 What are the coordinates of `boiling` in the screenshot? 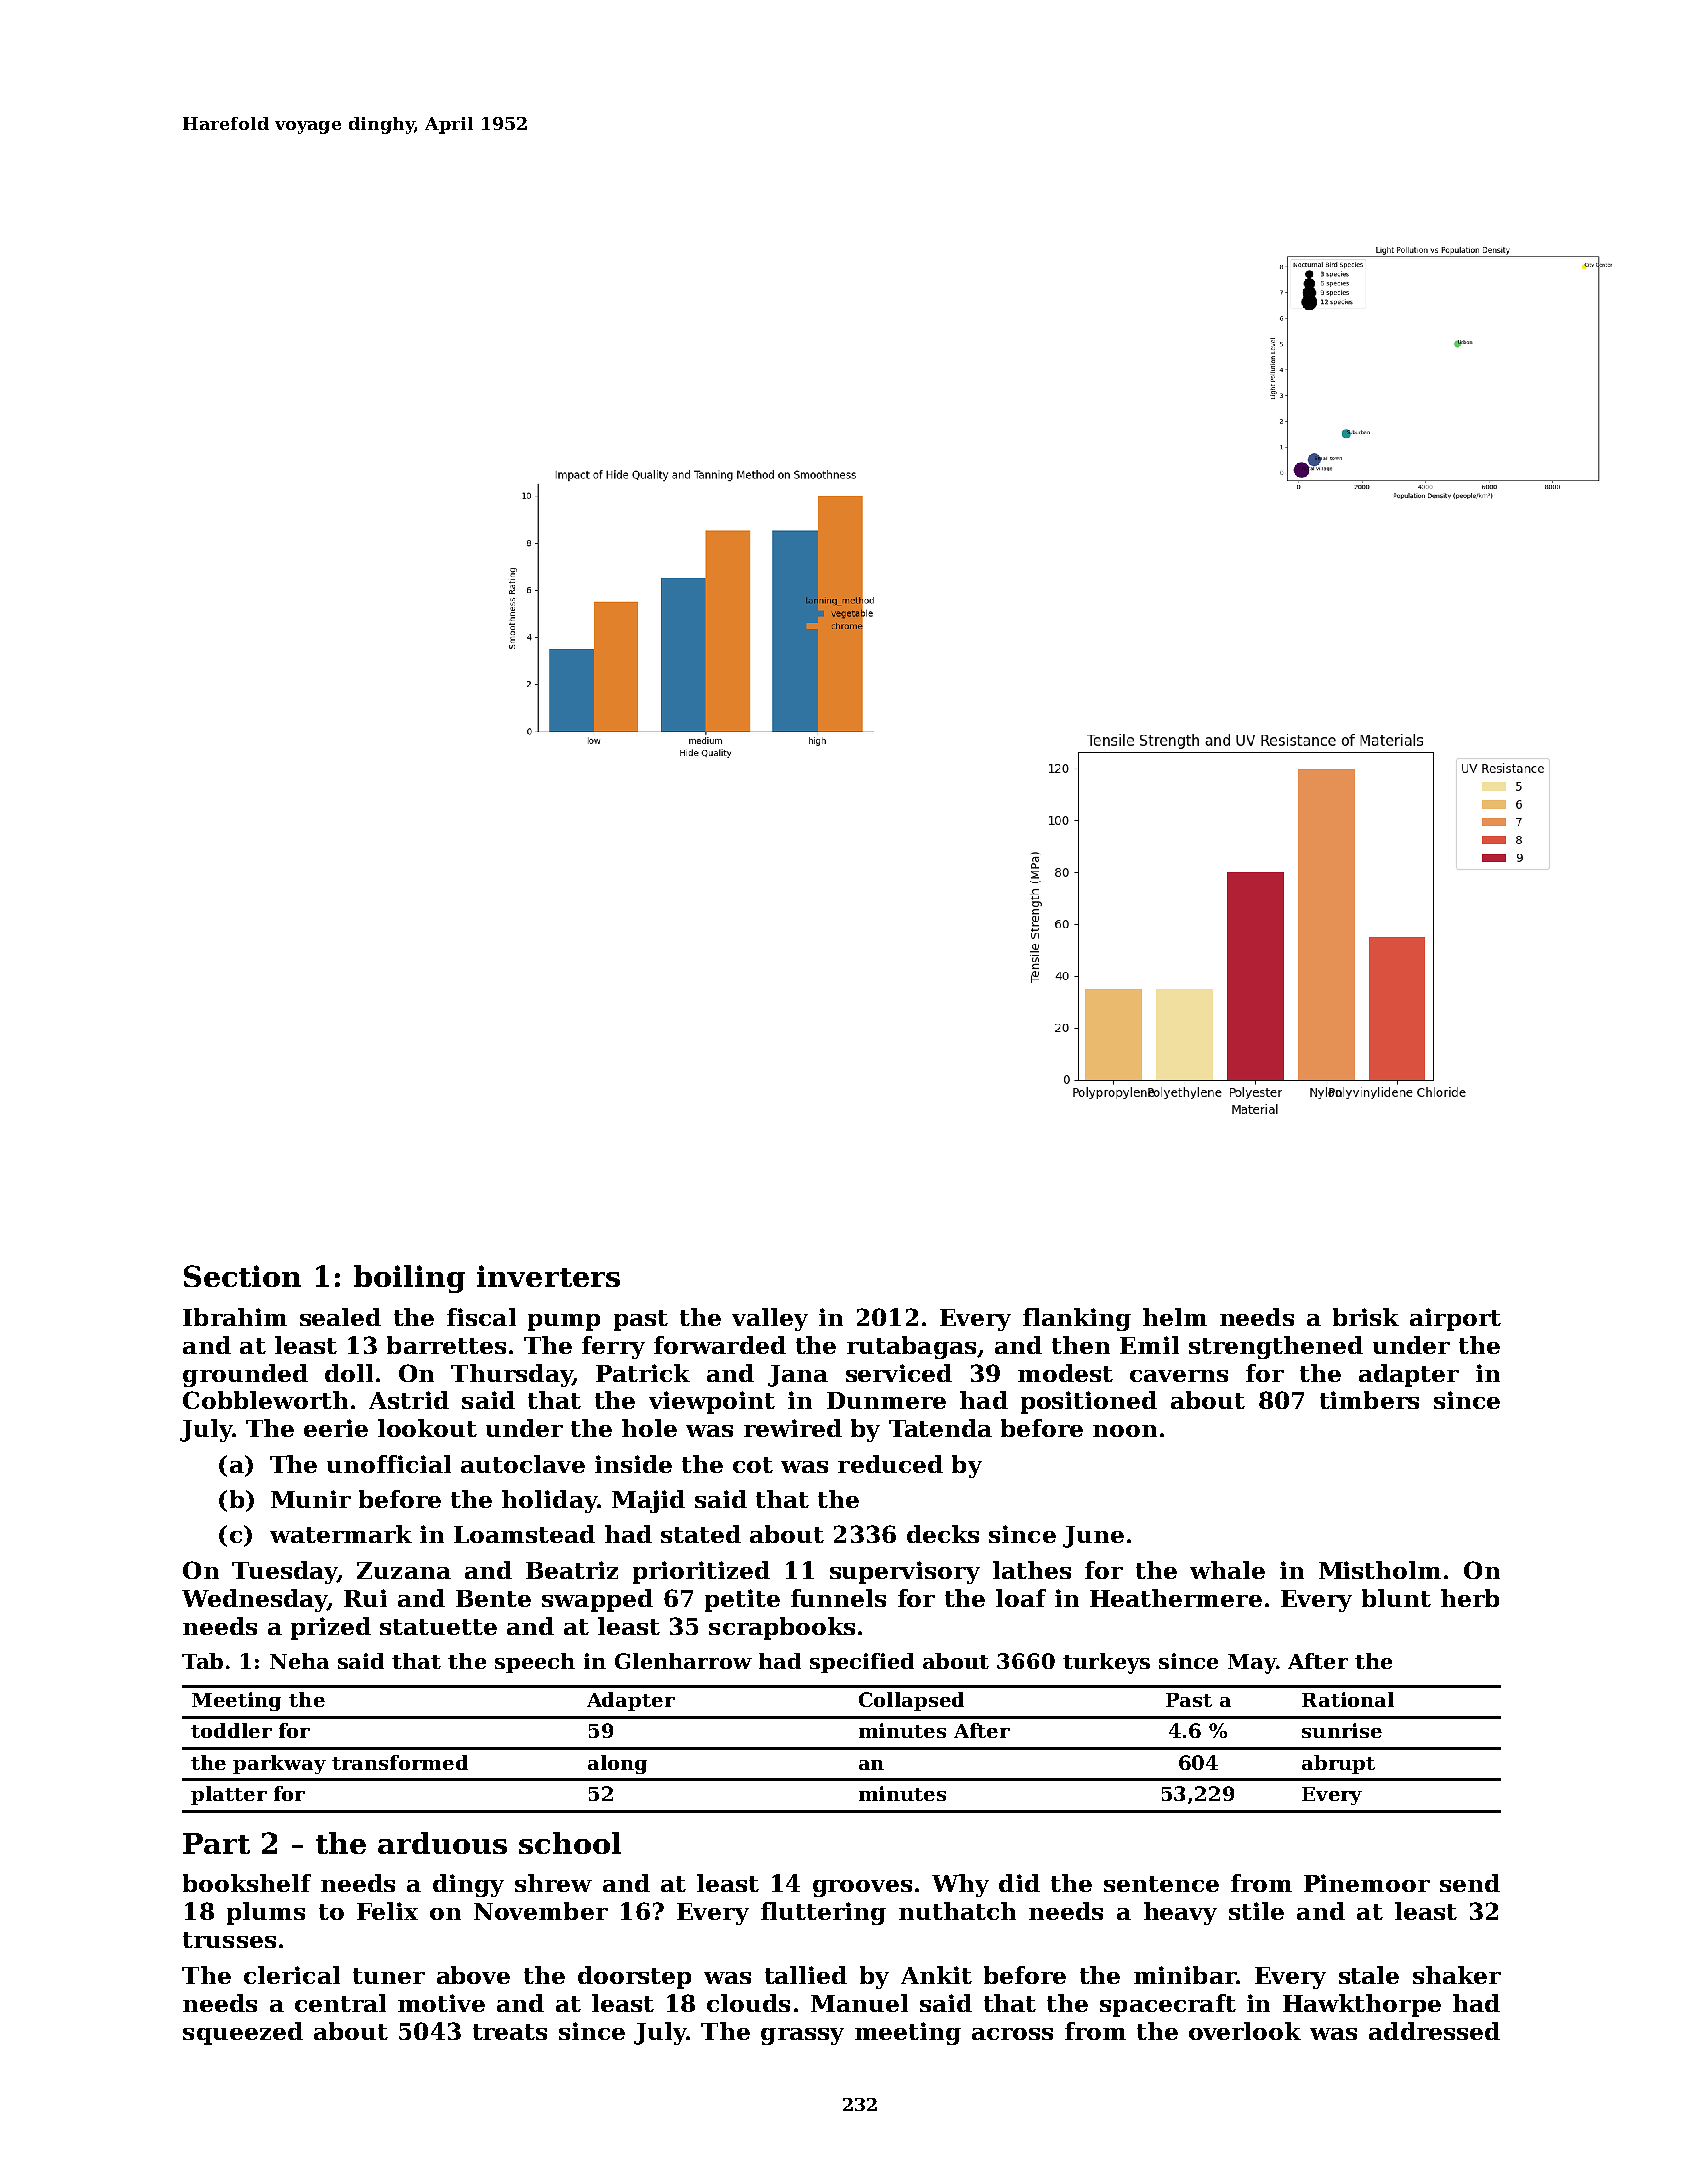 It's located at (409, 1279).
